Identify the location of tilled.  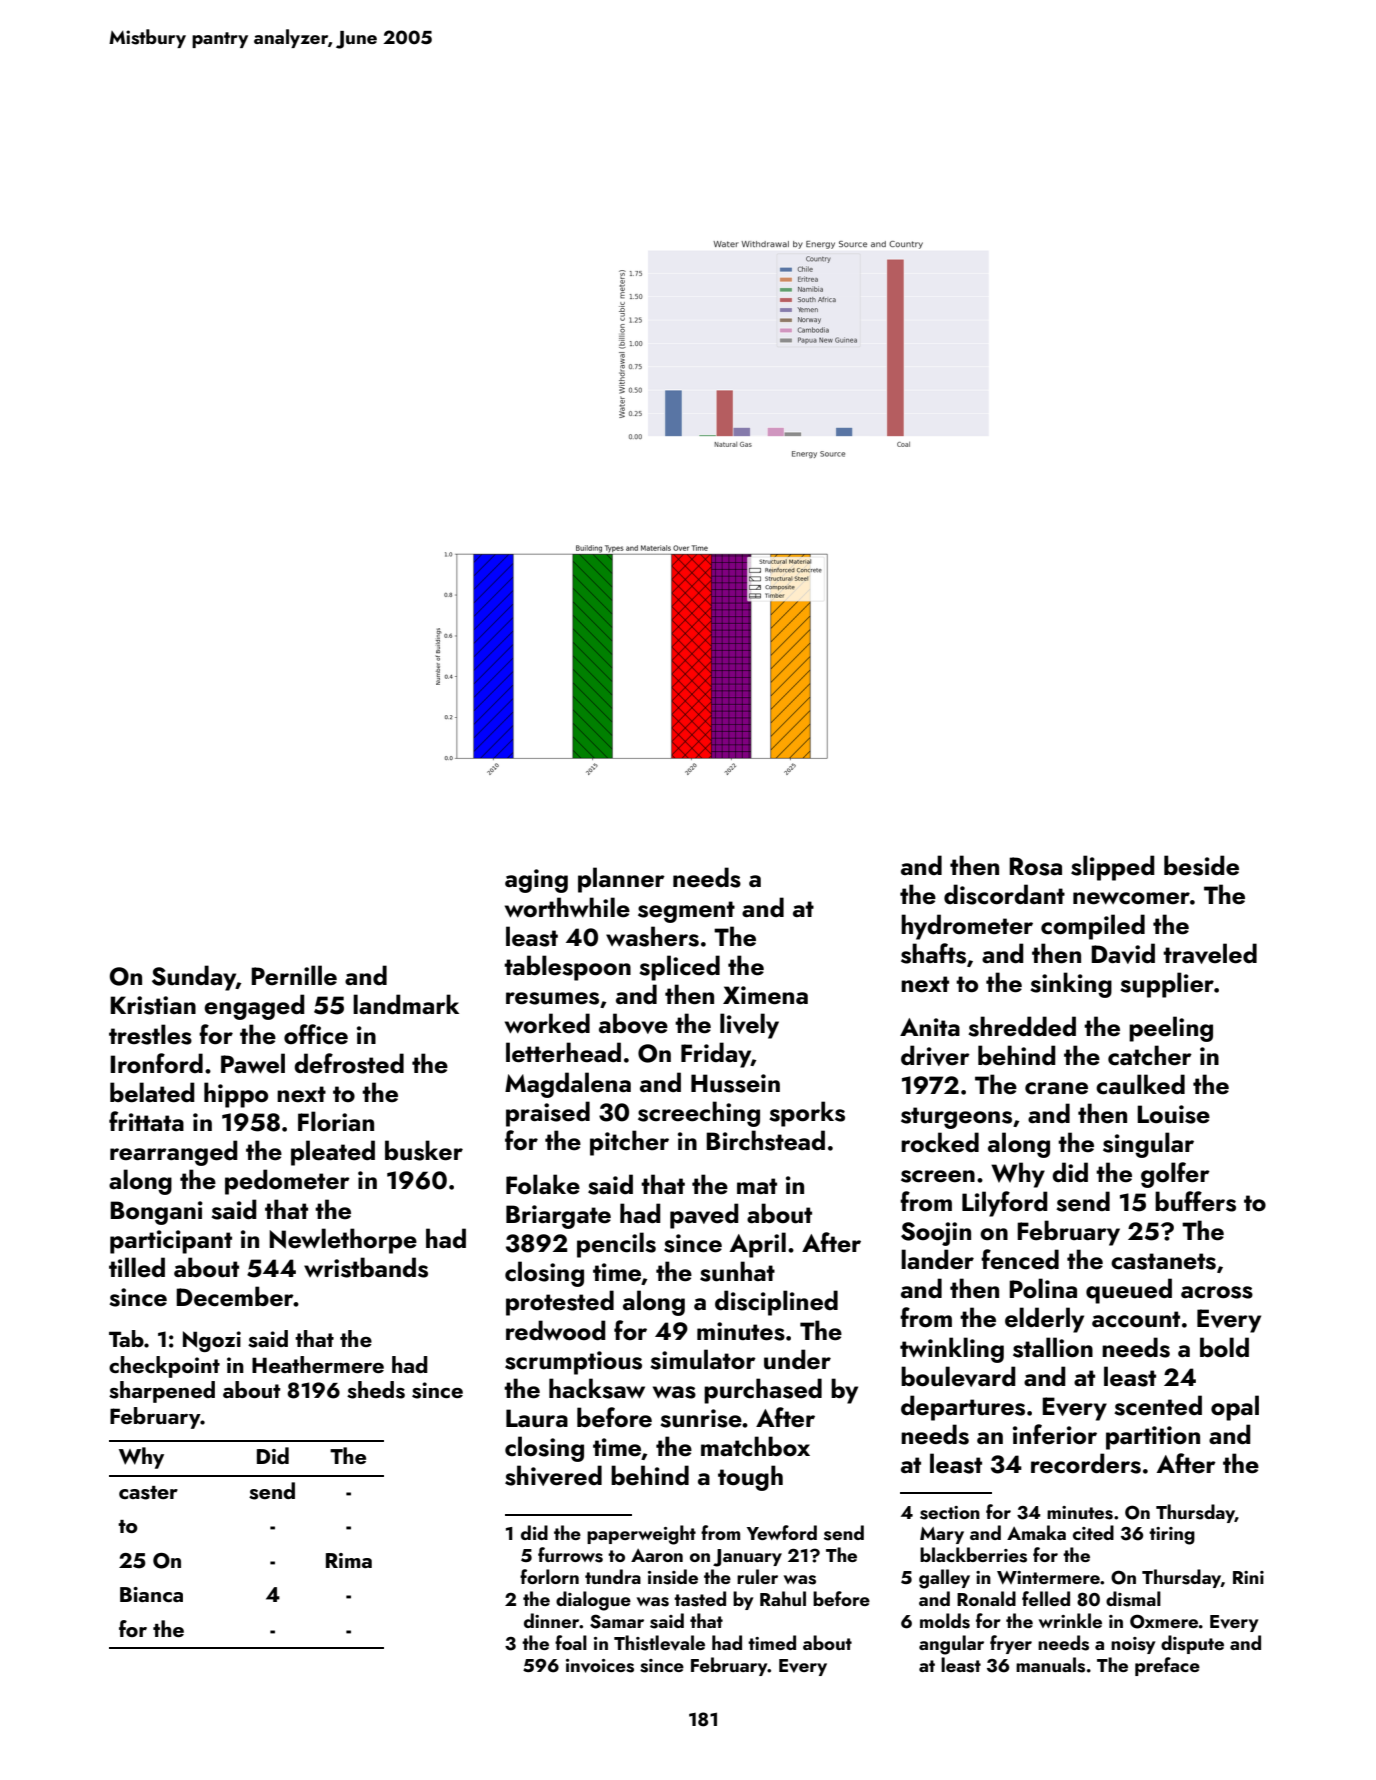
(137, 1267).
